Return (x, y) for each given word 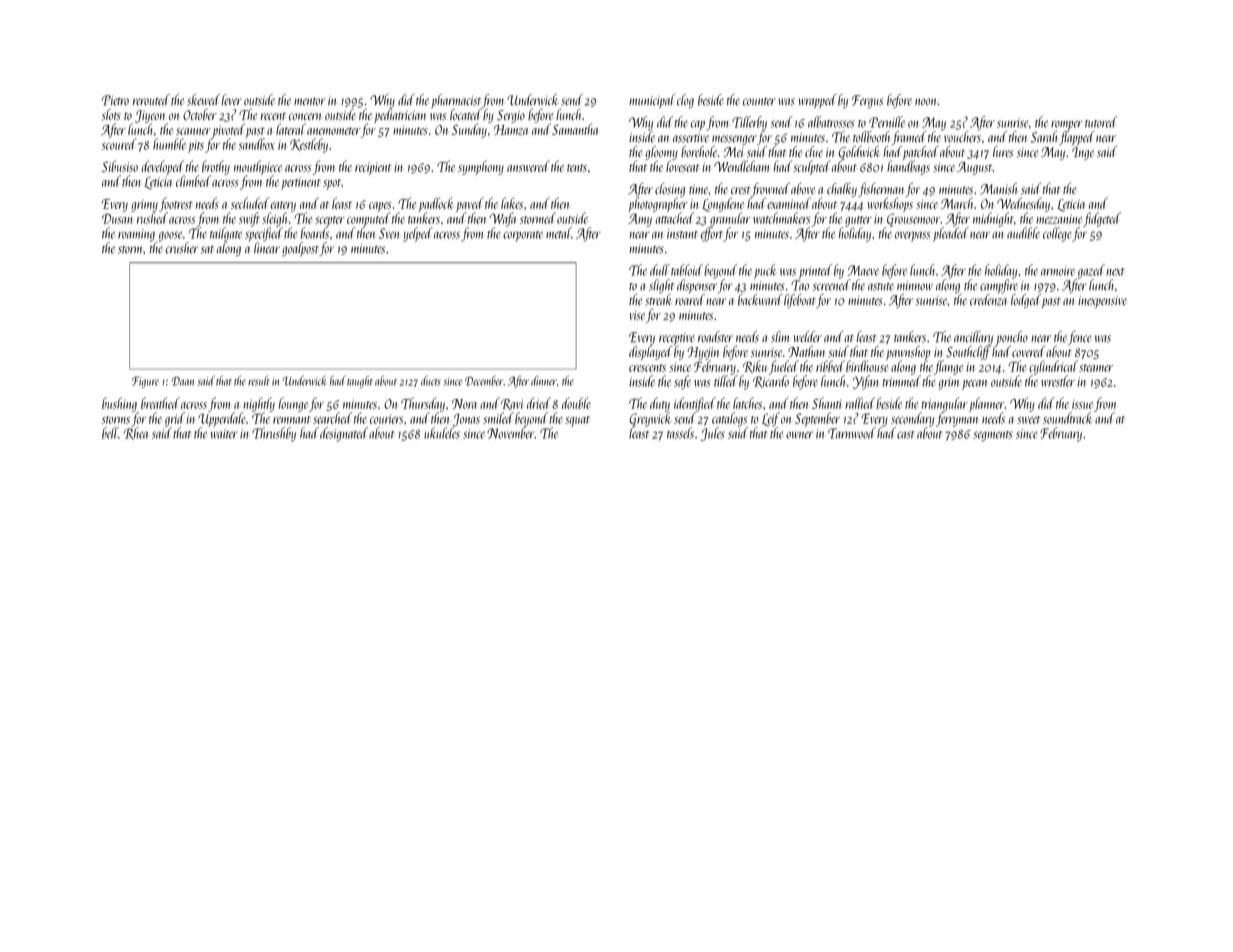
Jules (713, 434)
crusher (182, 248)
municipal (652, 101)
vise (637, 315)
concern (305, 116)
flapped (1077, 138)
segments (993, 436)
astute (881, 287)
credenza (988, 300)
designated (344, 434)
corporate (523, 236)
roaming (136, 235)
